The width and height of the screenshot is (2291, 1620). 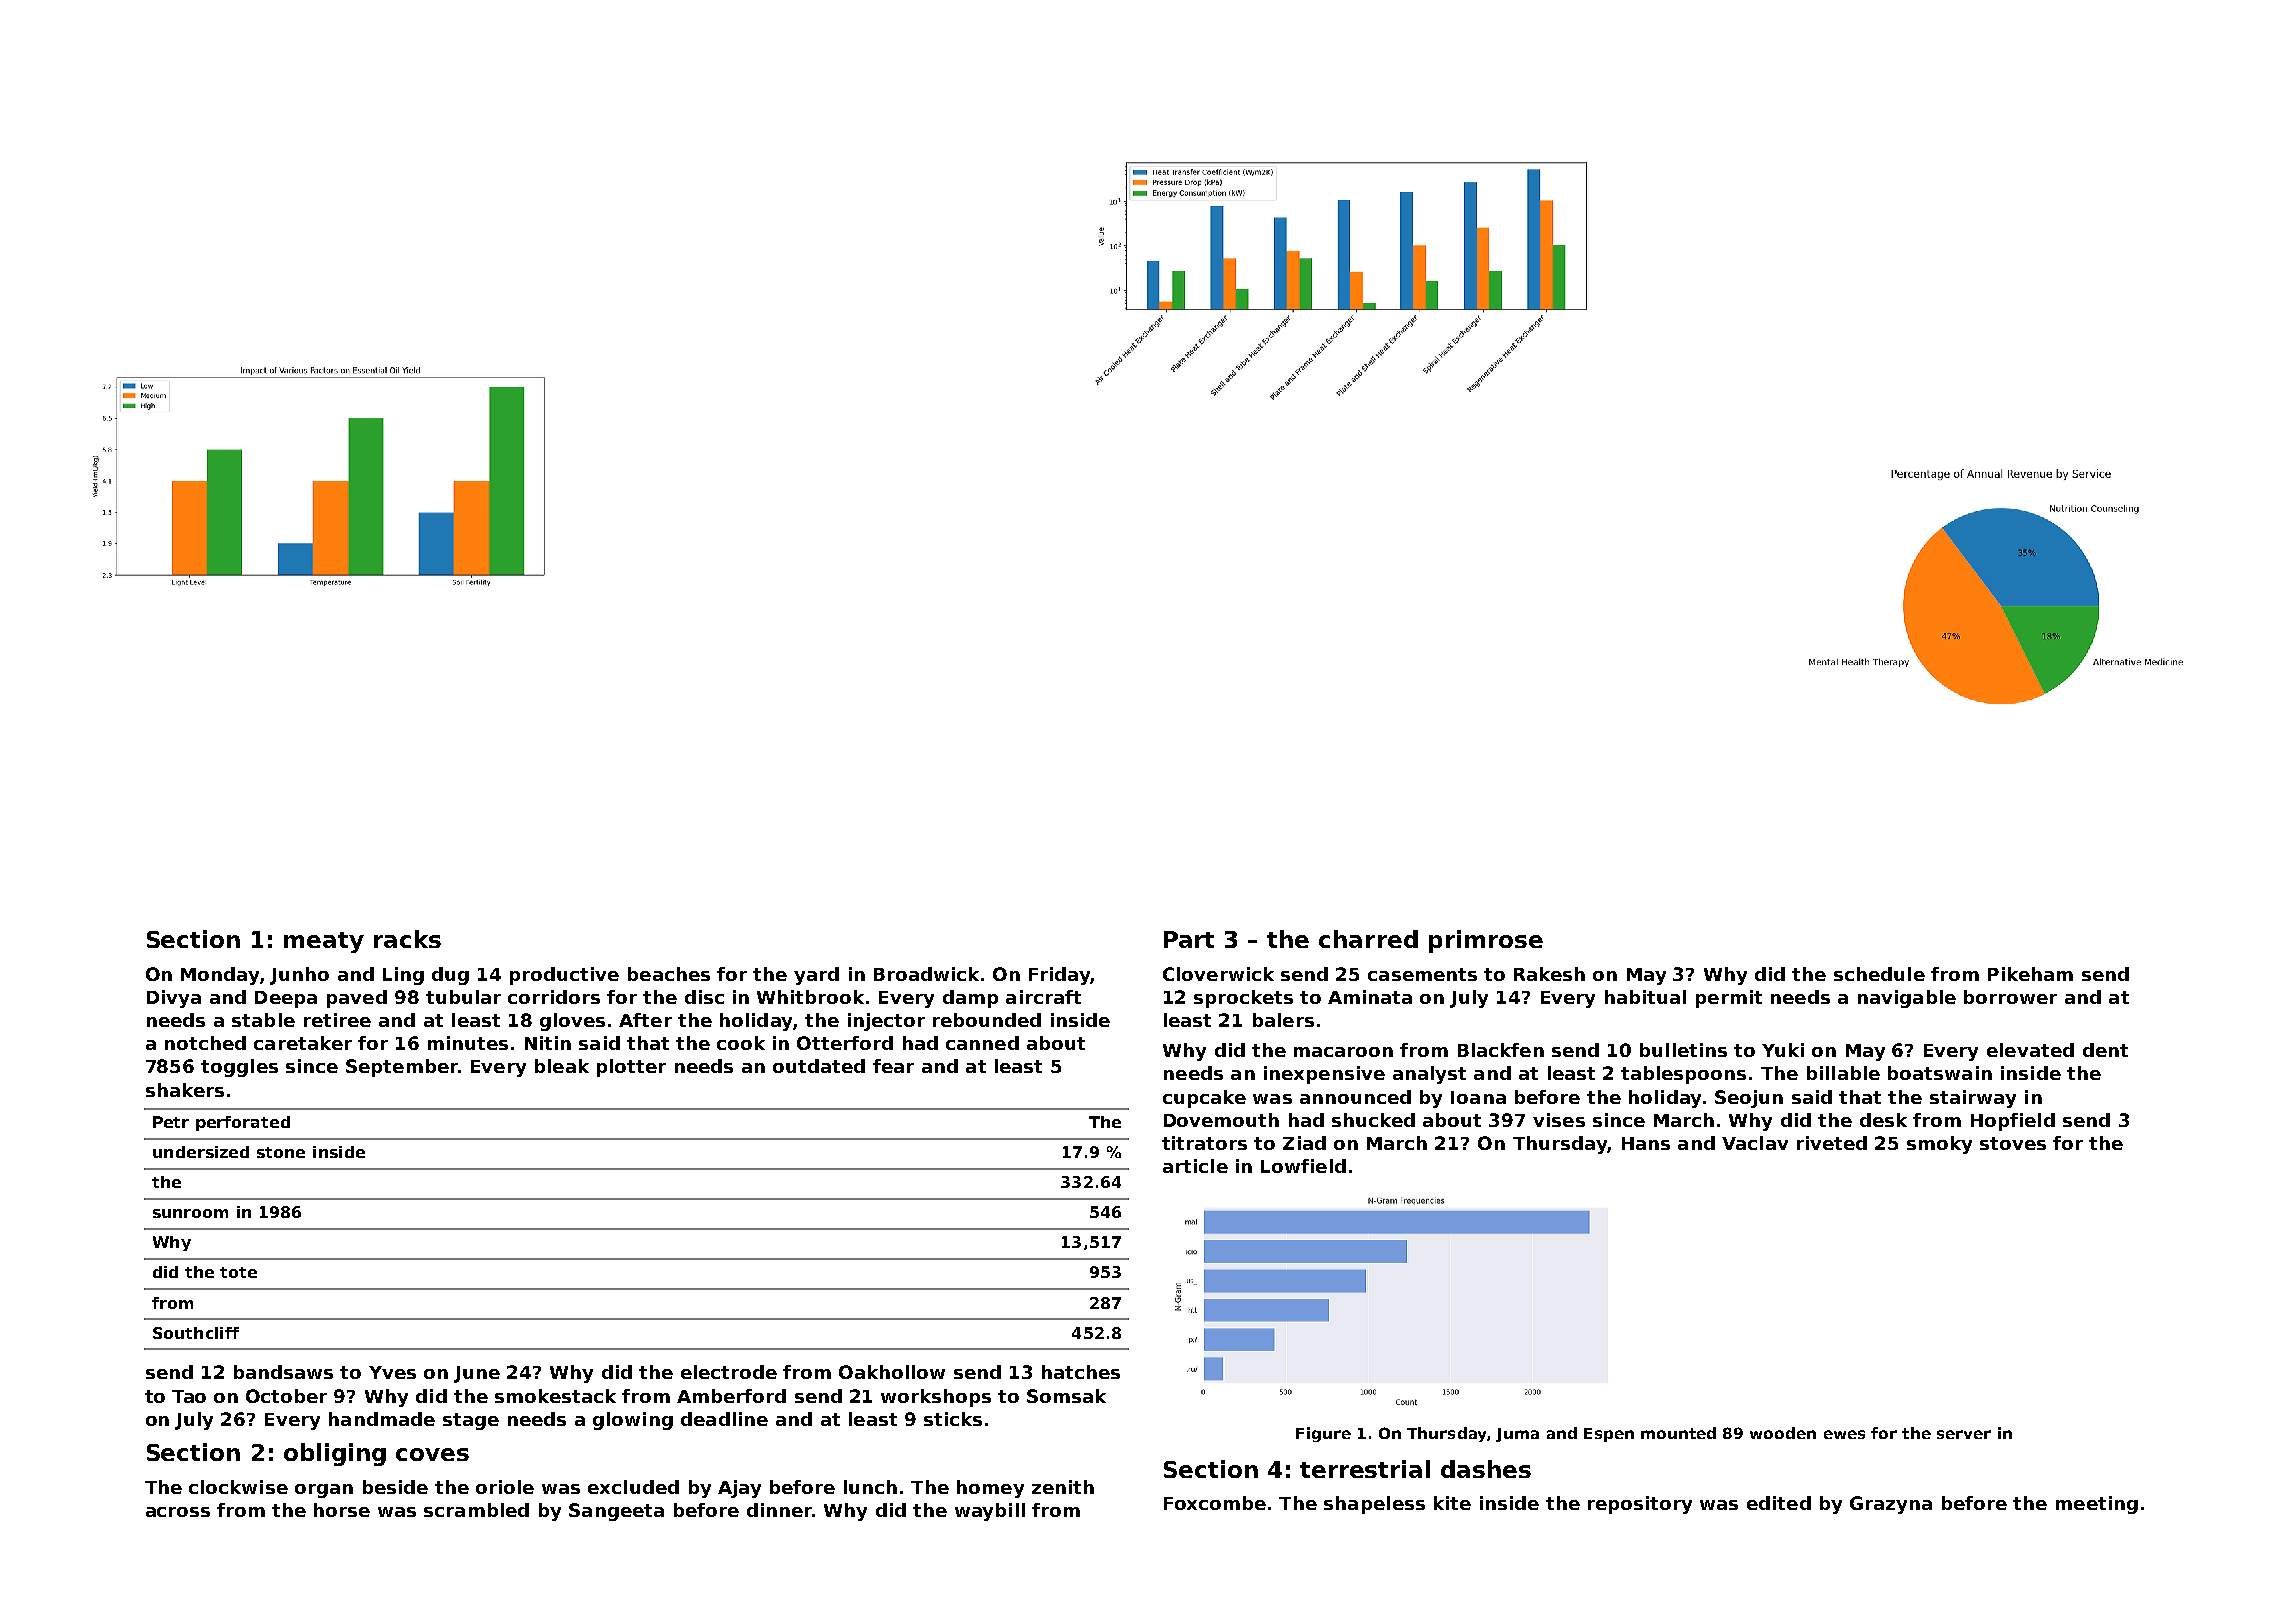 I want to click on horse, so click(x=342, y=1510).
